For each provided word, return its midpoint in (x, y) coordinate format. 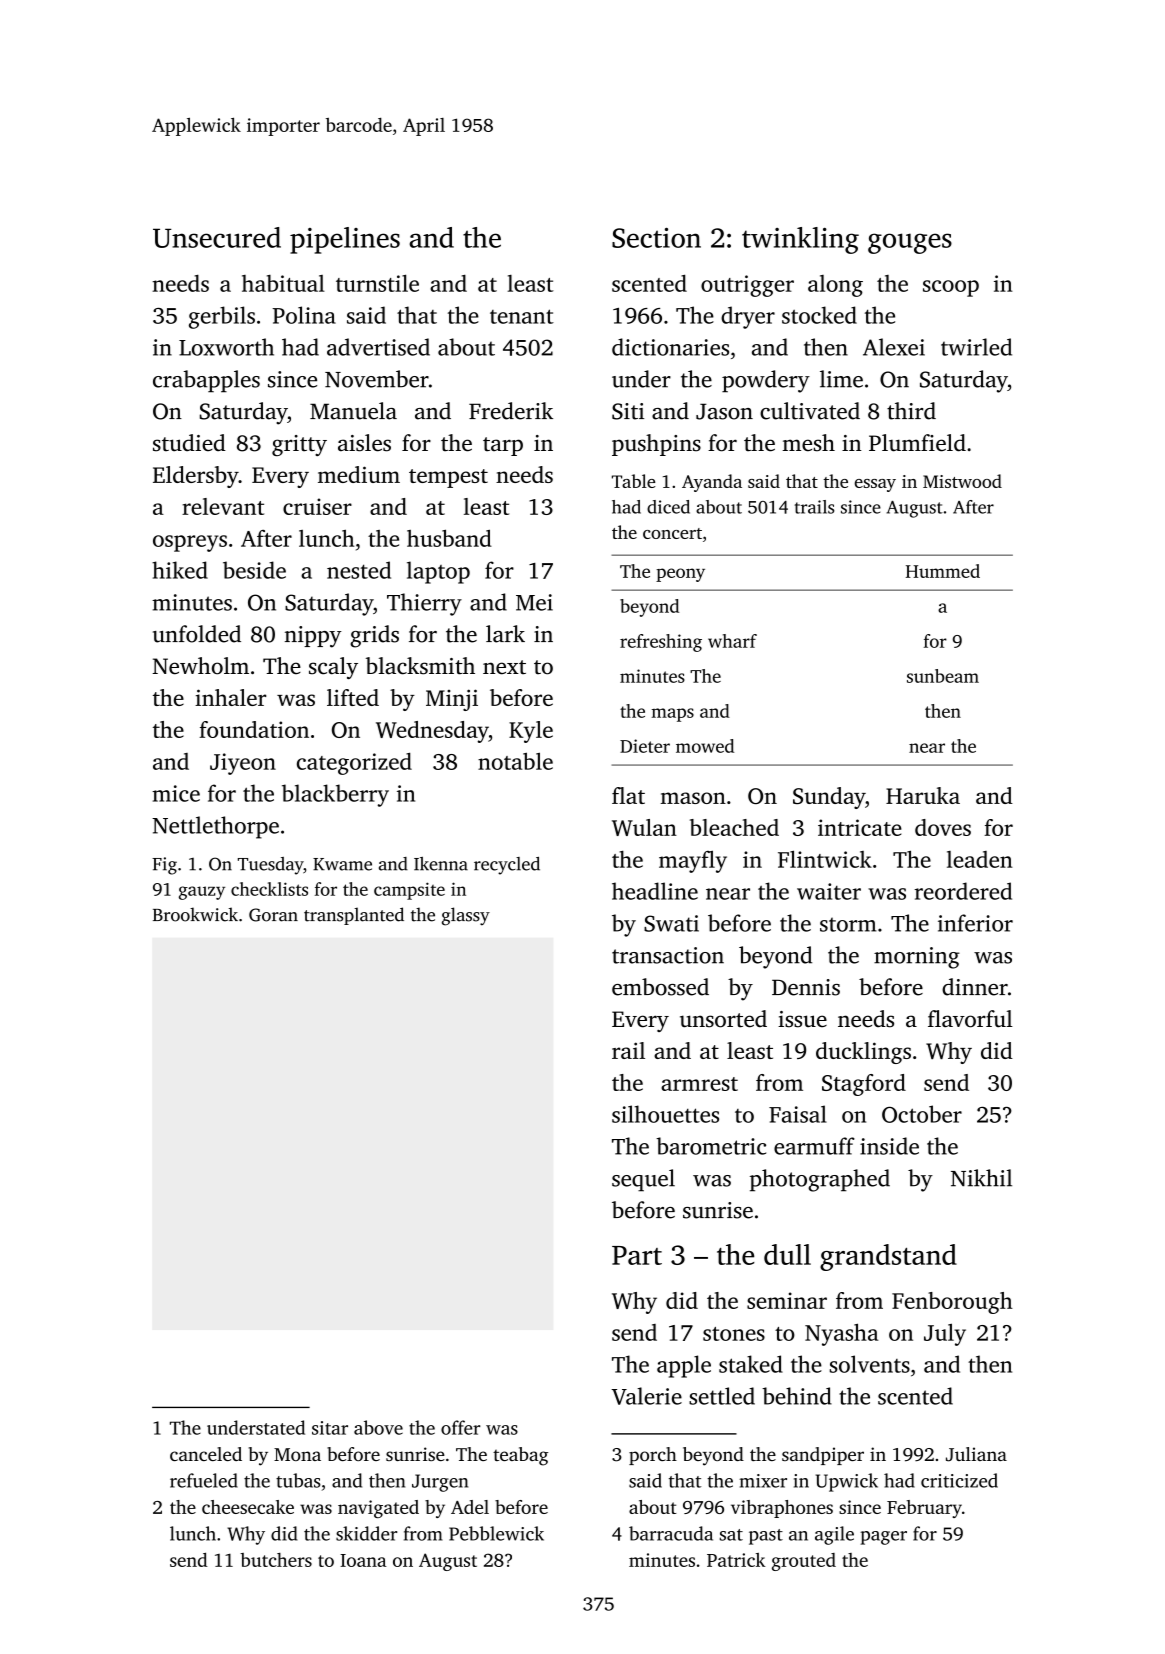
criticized (959, 1480)
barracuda (671, 1533)
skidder (366, 1533)
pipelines (345, 240)
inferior (975, 923)
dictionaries (670, 347)
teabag (520, 1456)
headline (655, 891)
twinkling (800, 240)
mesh (808, 443)
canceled (206, 1454)
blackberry (335, 795)
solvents (870, 1364)
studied (189, 443)
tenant (522, 316)
